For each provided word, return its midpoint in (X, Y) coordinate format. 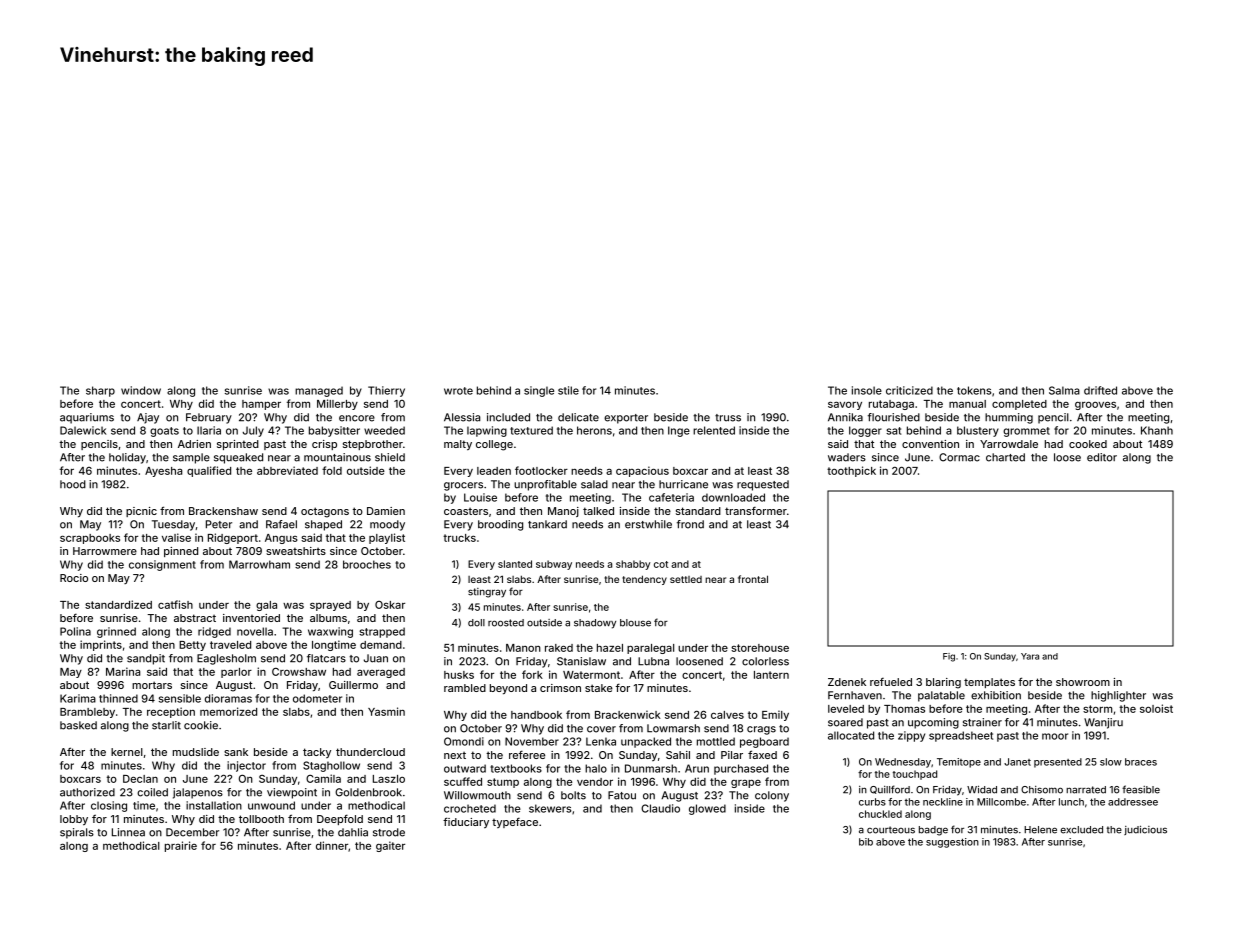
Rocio (74, 578)
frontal (753, 579)
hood (73, 484)
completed (1019, 405)
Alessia (462, 417)
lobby (74, 820)
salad (594, 484)
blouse (635, 623)
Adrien (194, 444)
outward (465, 768)
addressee (1133, 802)
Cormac (959, 457)
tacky (317, 753)
